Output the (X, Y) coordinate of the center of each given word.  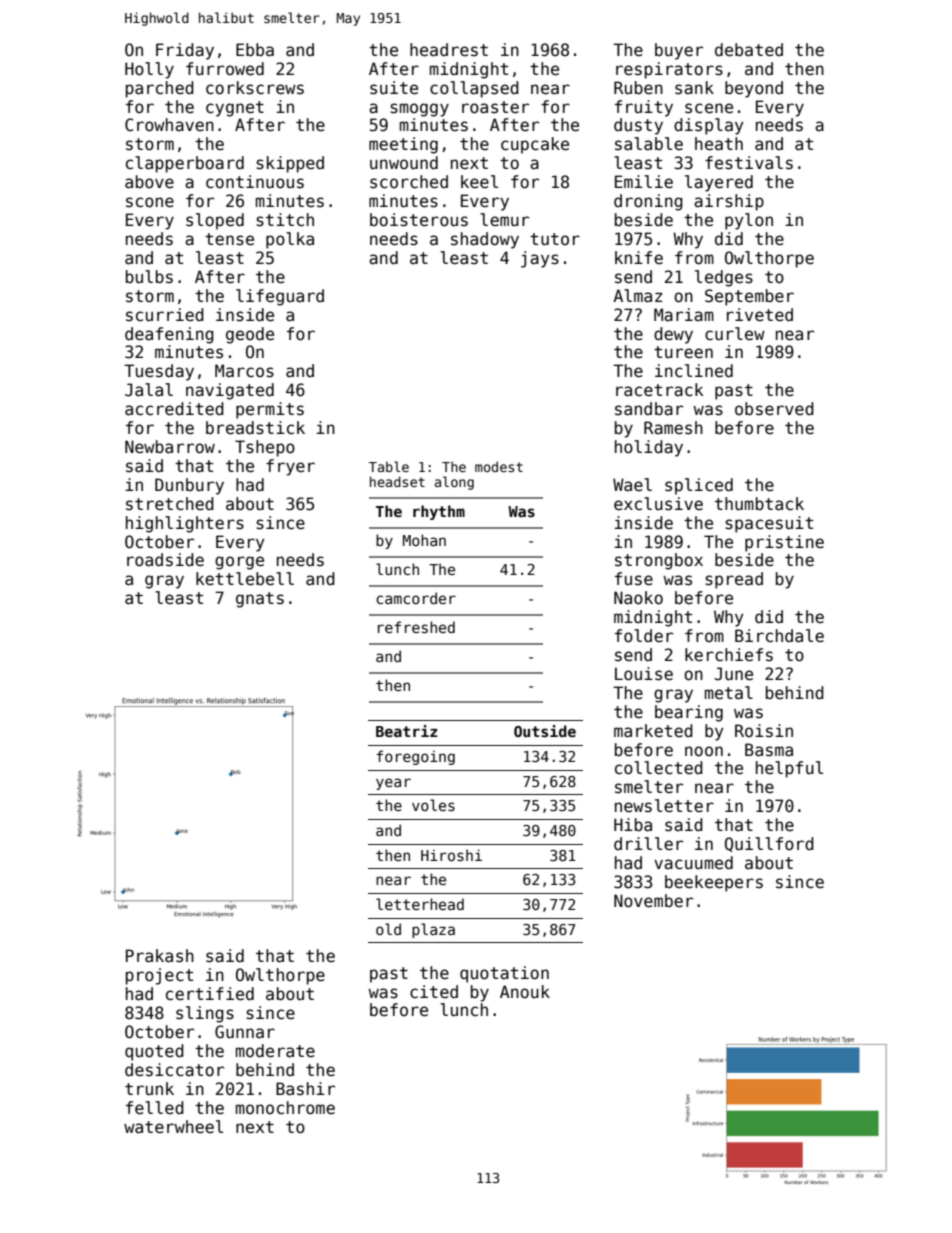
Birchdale (779, 636)
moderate (275, 1051)
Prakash (160, 956)
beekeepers (714, 883)
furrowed (225, 69)
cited (434, 992)
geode (250, 335)
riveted (760, 315)
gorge (239, 563)
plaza (433, 930)
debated (749, 50)
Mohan (424, 540)
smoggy (419, 110)
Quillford (769, 844)
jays (540, 259)
